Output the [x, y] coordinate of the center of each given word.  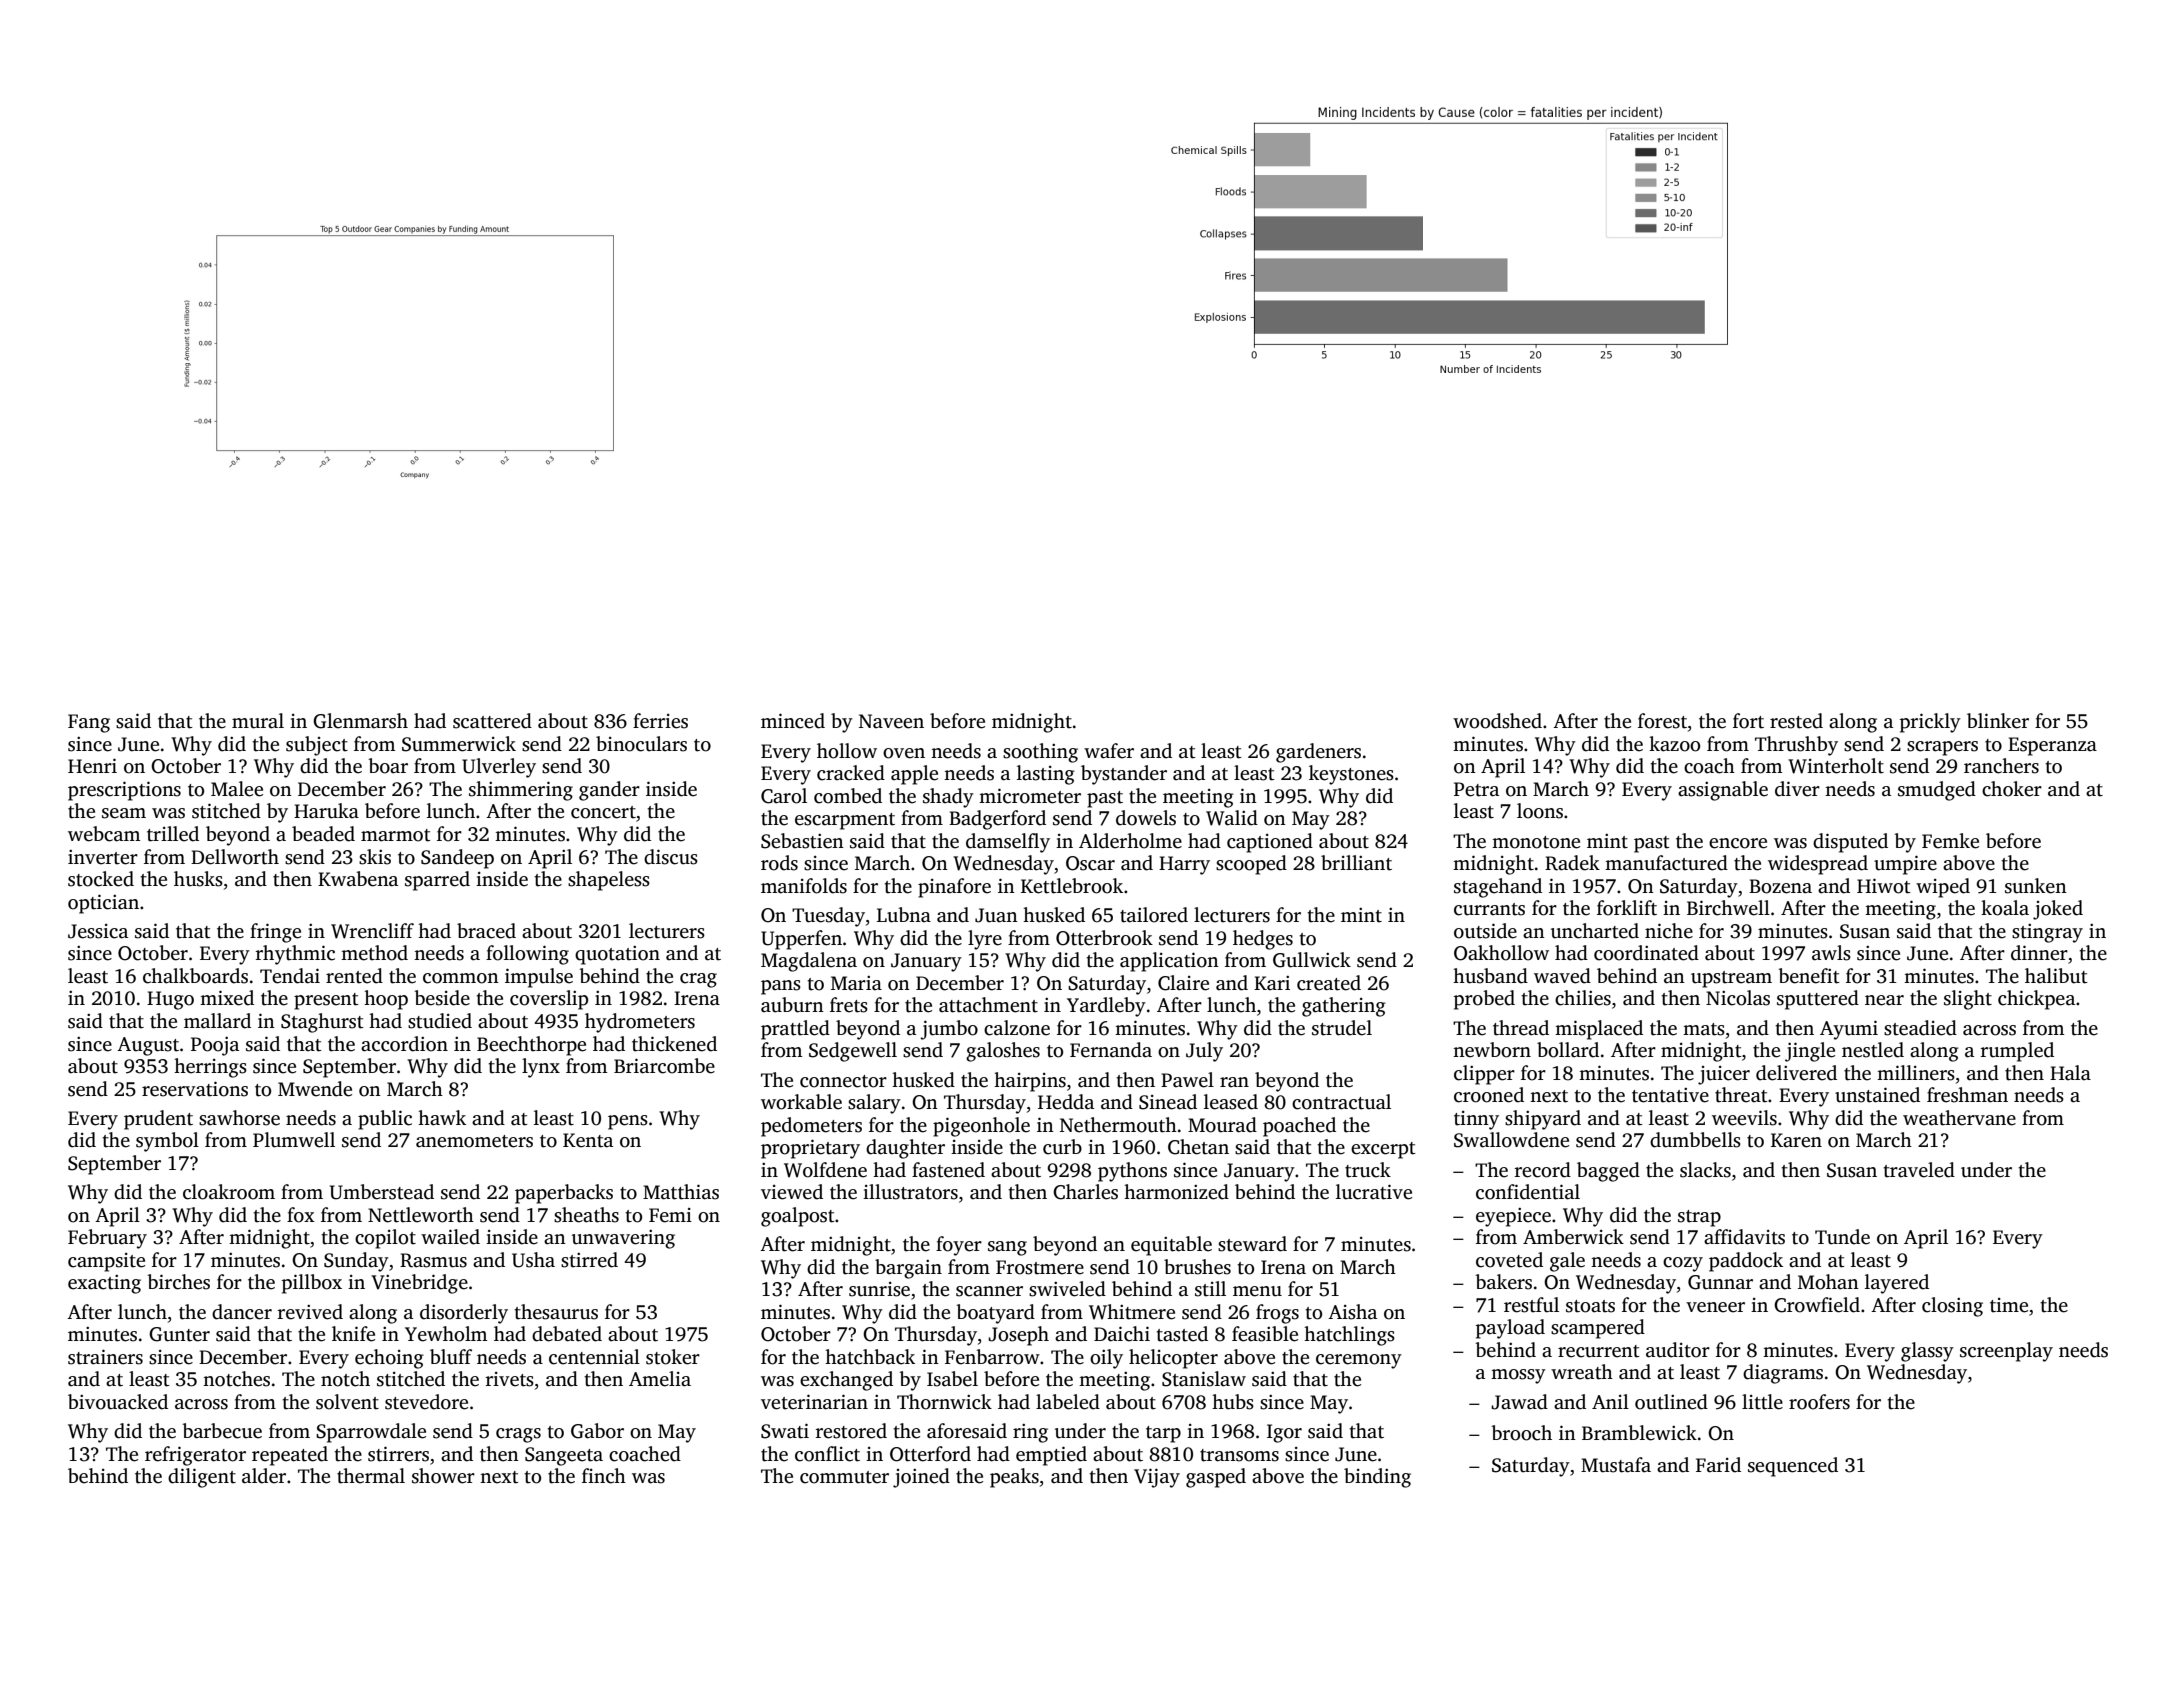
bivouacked [118, 1402]
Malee [237, 789]
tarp [1163, 1434]
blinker [1998, 721]
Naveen [891, 721]
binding [1377, 1478]
